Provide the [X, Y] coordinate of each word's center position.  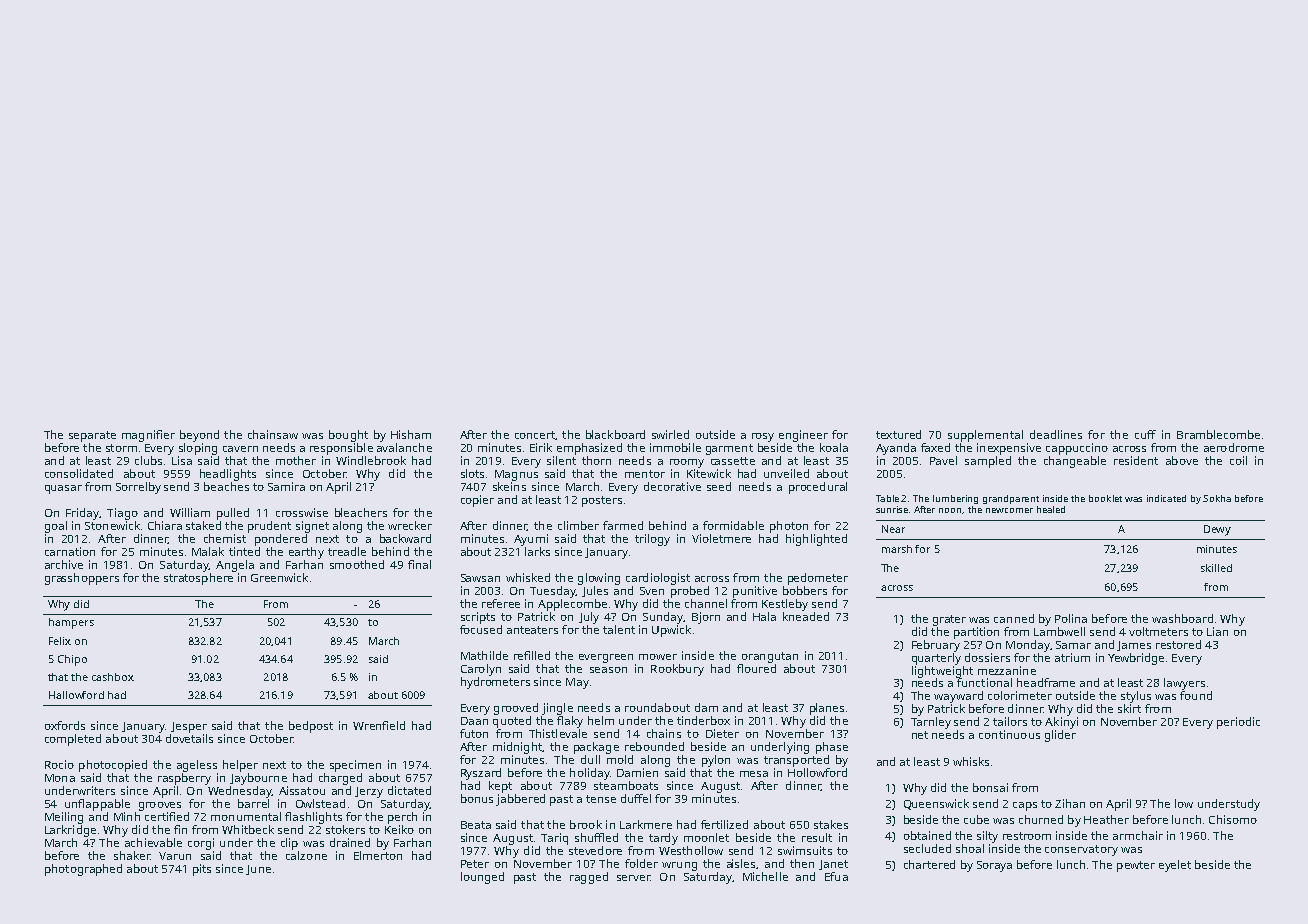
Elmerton [378, 855]
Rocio [59, 764]
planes [827, 709]
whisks [971, 761]
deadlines [1056, 434]
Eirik [541, 447]
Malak [208, 551]
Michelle [765, 876]
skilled [1216, 568]
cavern [240, 449]
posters [602, 501]
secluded [927, 848]
